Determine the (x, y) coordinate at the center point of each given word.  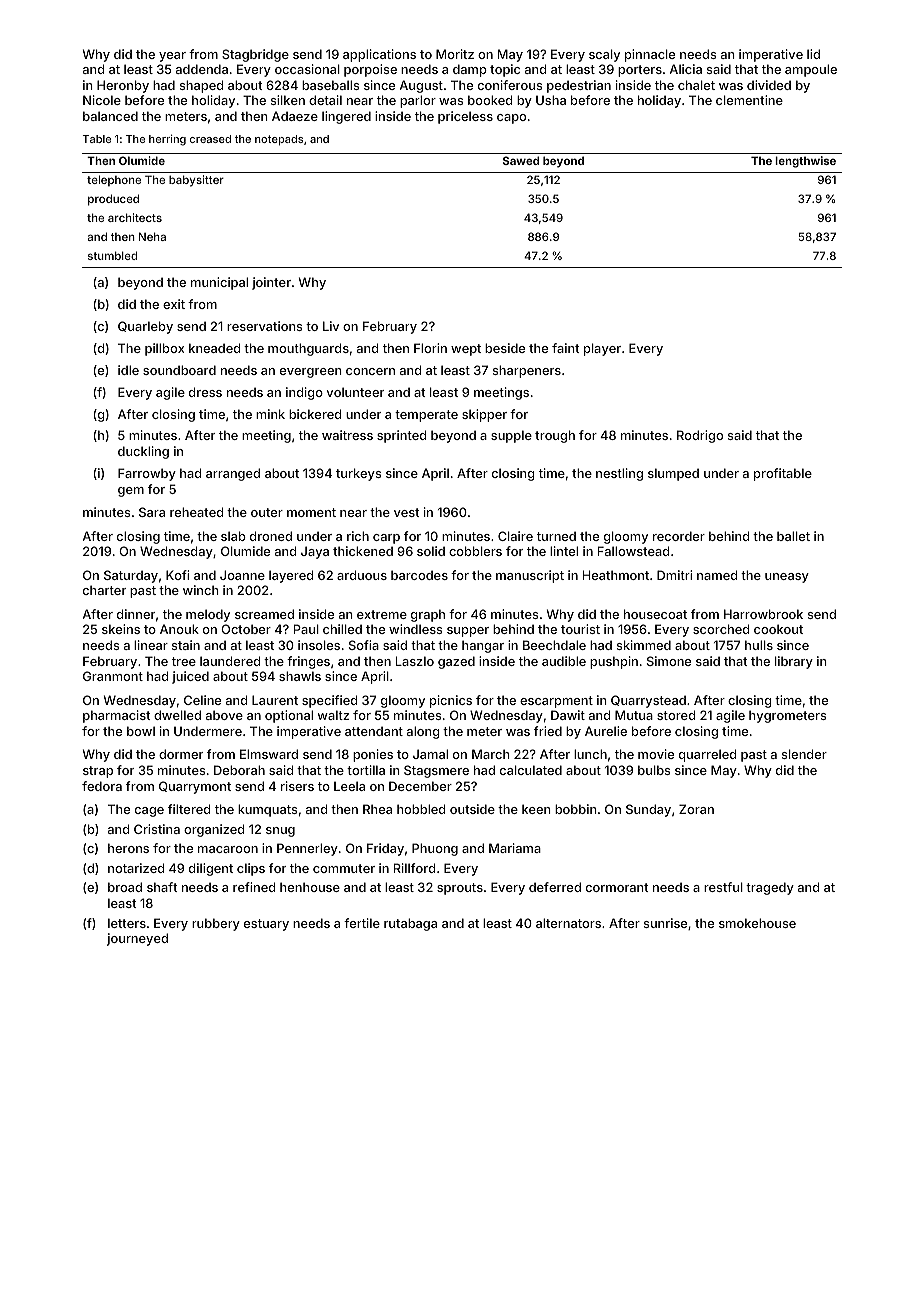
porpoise (370, 70)
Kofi (177, 575)
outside (472, 809)
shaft (162, 887)
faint (566, 348)
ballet (793, 536)
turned (556, 536)
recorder (679, 536)
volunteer (355, 392)
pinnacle (650, 55)
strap (98, 772)
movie (656, 754)
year (172, 57)
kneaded (214, 348)
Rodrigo (700, 436)
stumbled (112, 255)
